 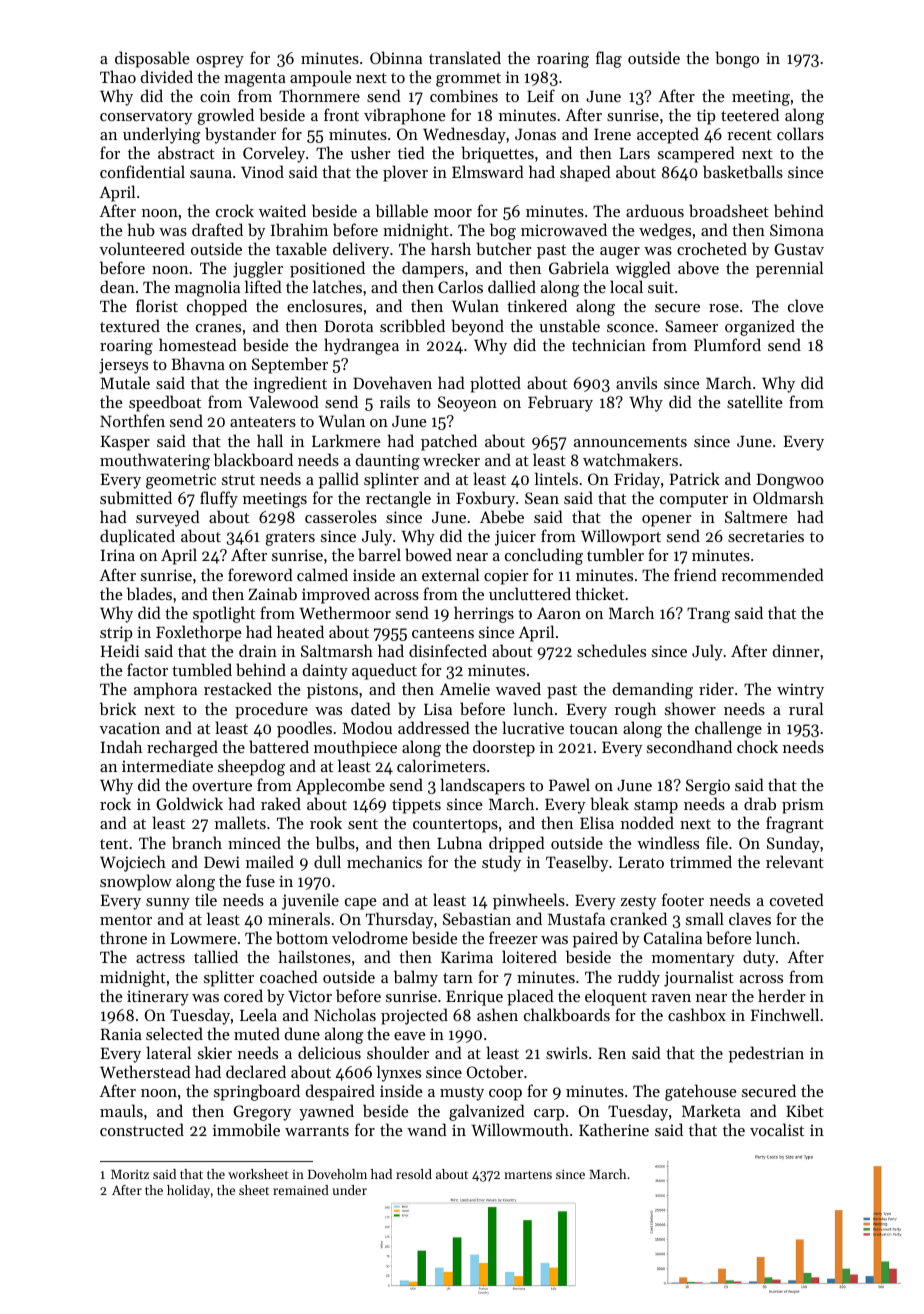 What do you see at coordinates (281, 803) in the screenshot?
I see `raked` at bounding box center [281, 803].
